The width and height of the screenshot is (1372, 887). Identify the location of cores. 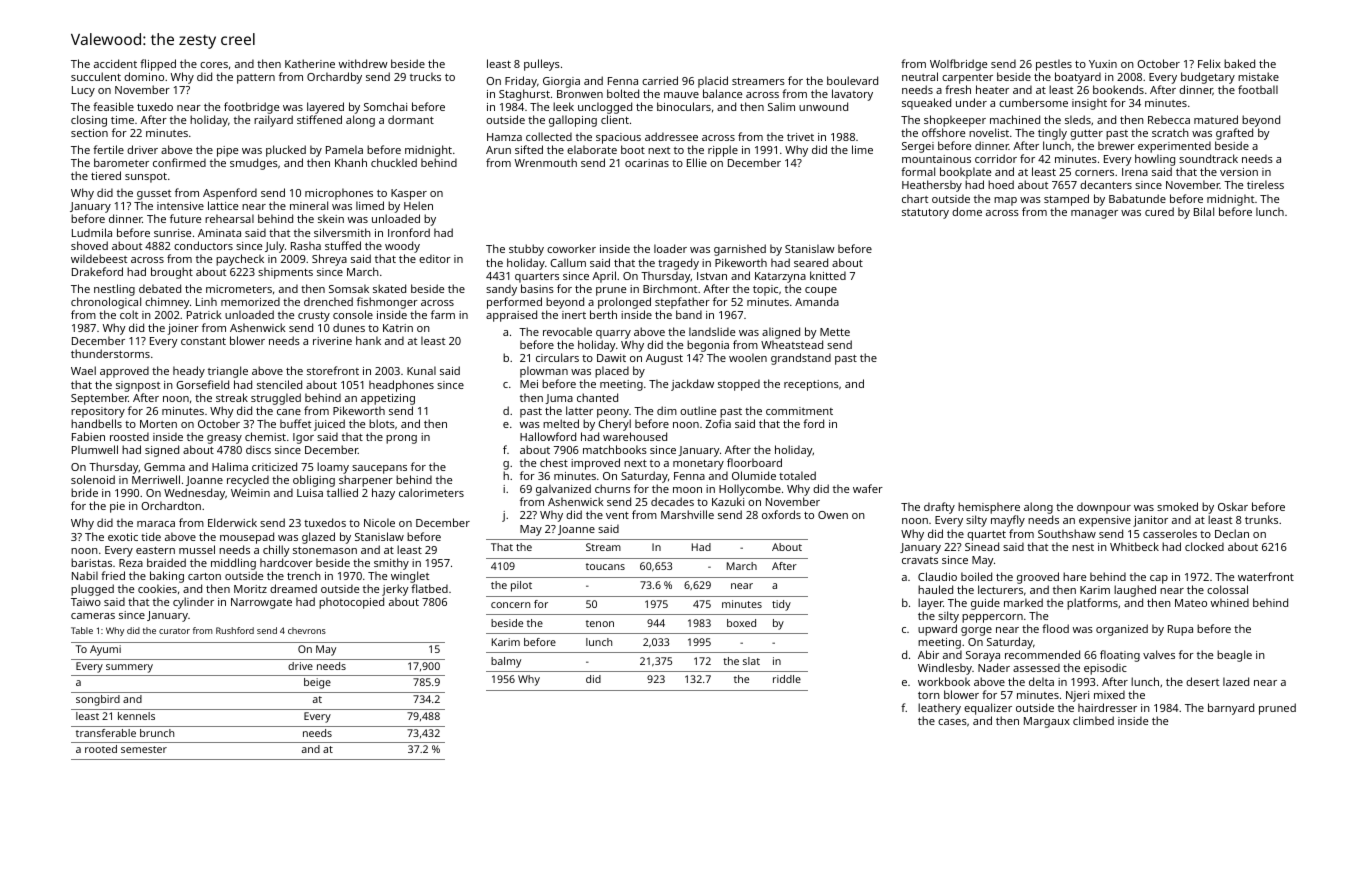
(214, 65).
